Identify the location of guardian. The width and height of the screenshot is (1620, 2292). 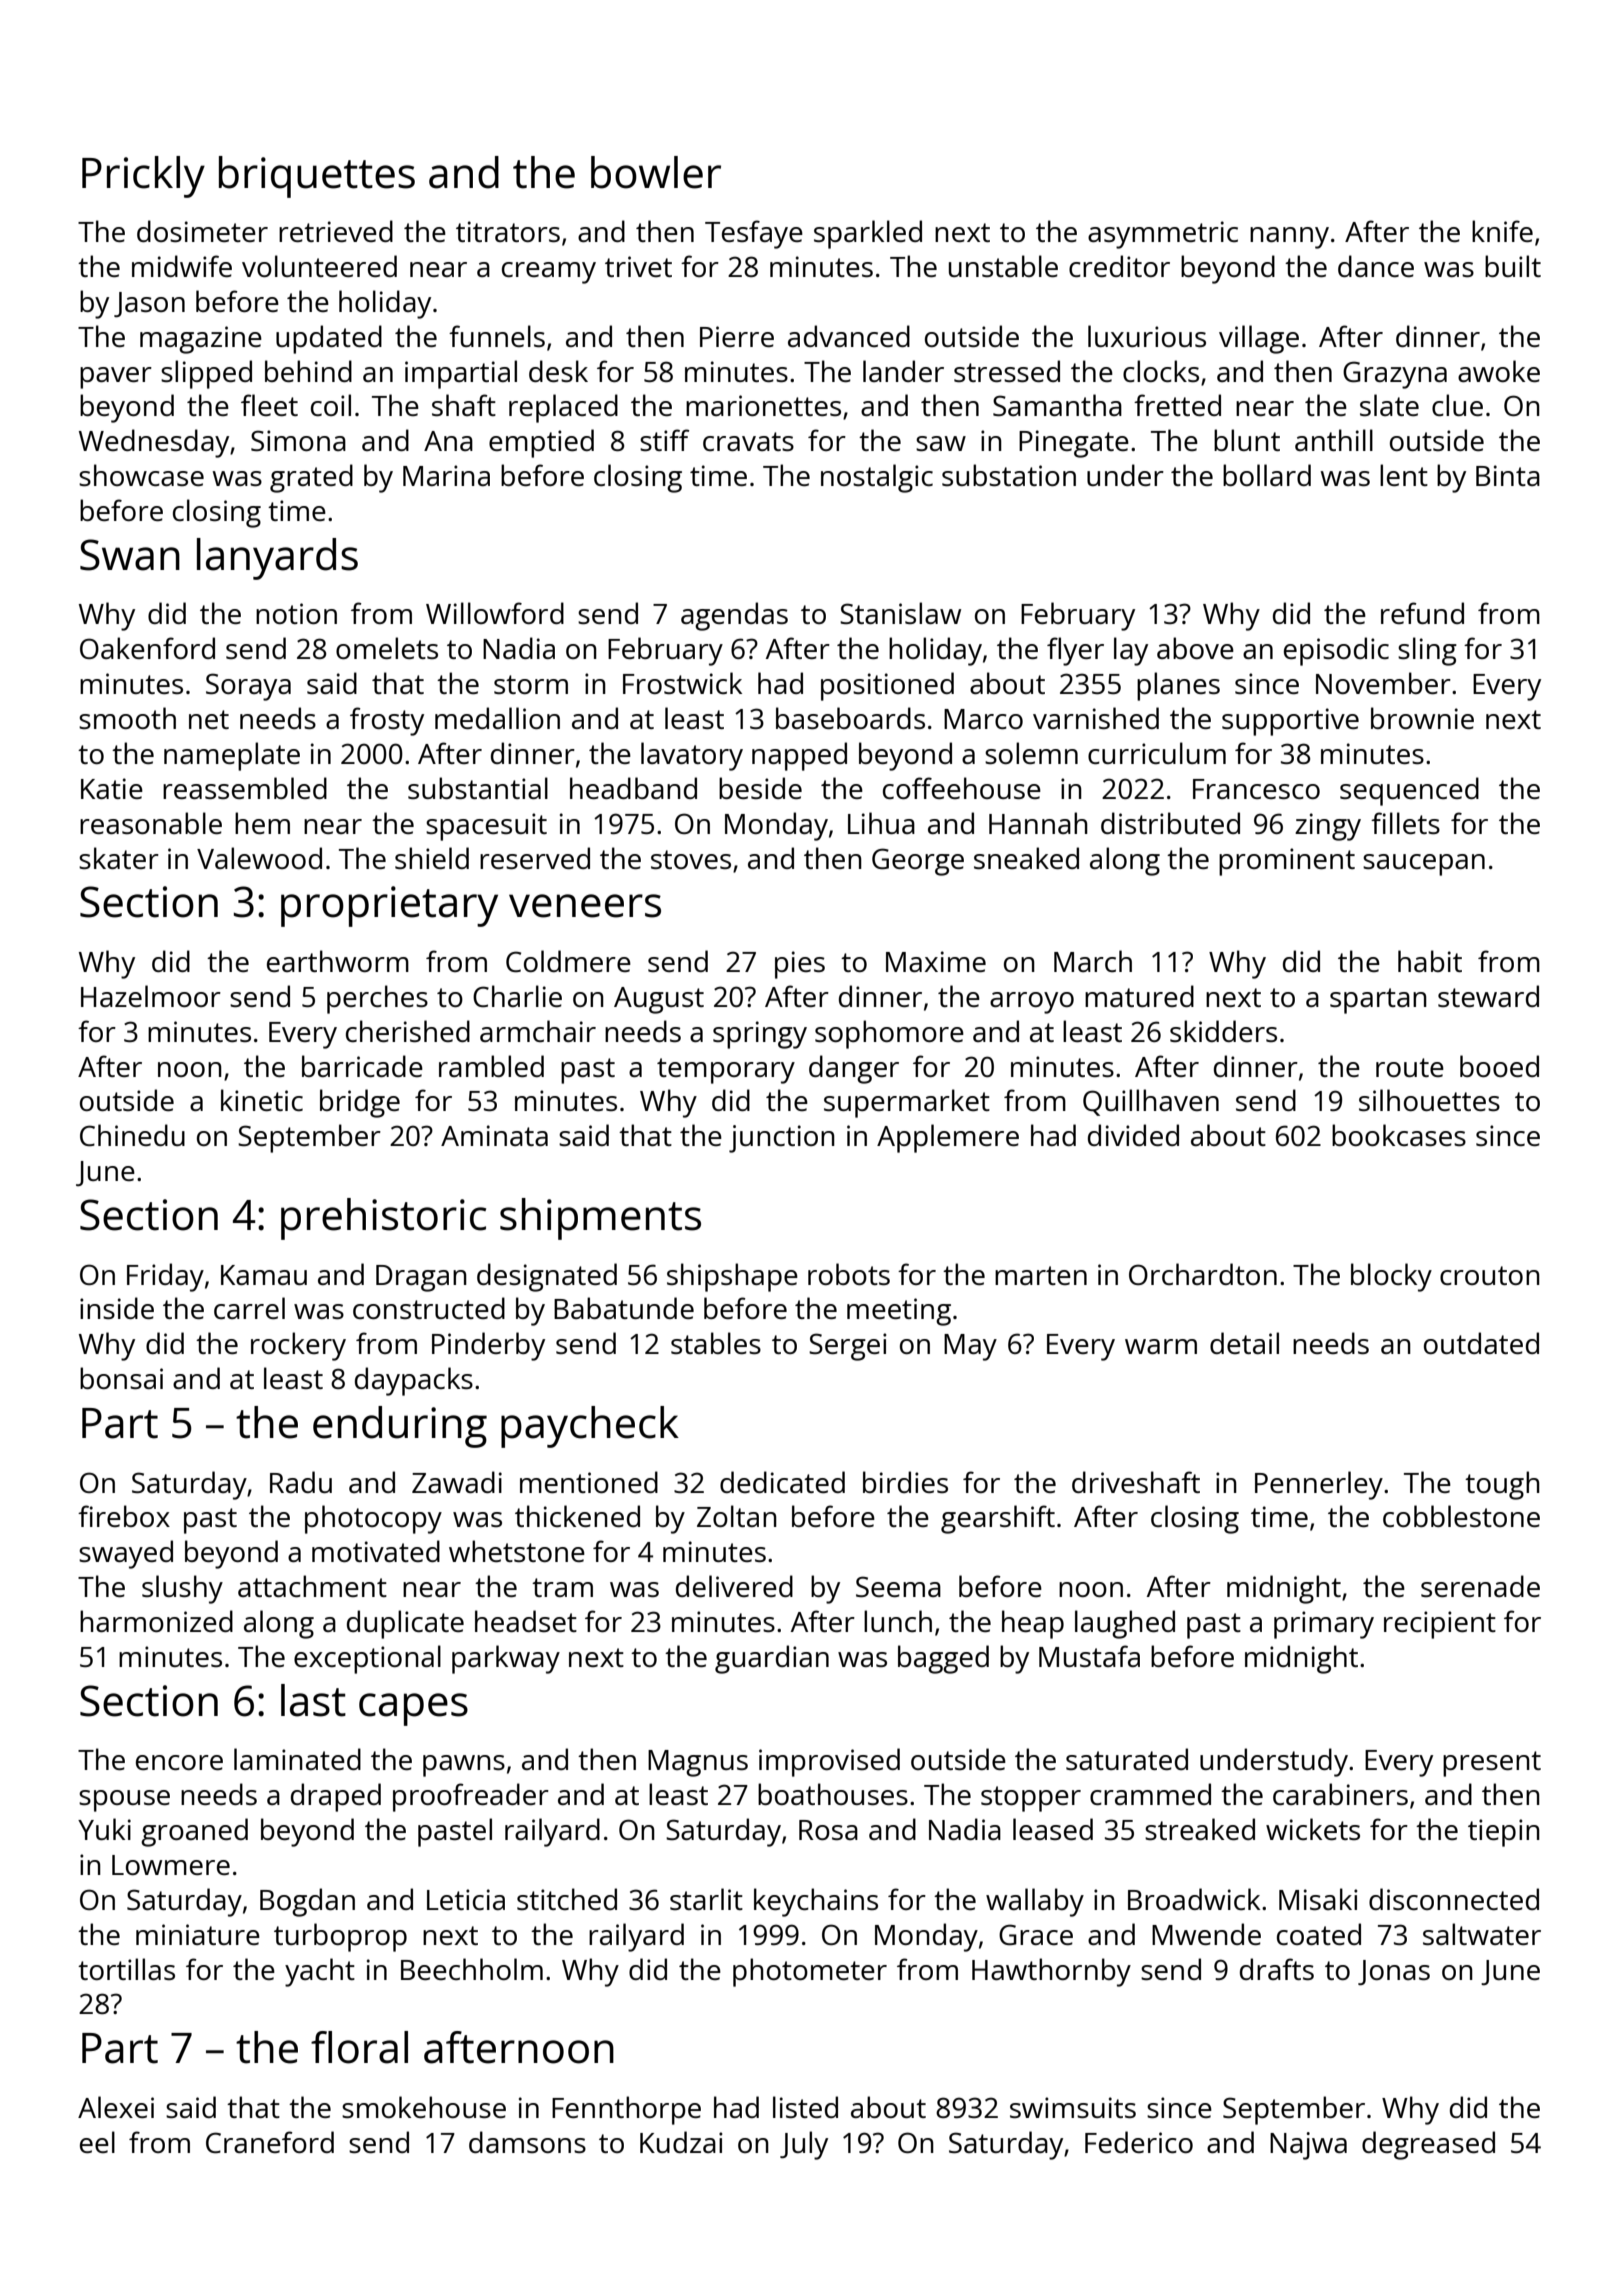
(772, 1659).
